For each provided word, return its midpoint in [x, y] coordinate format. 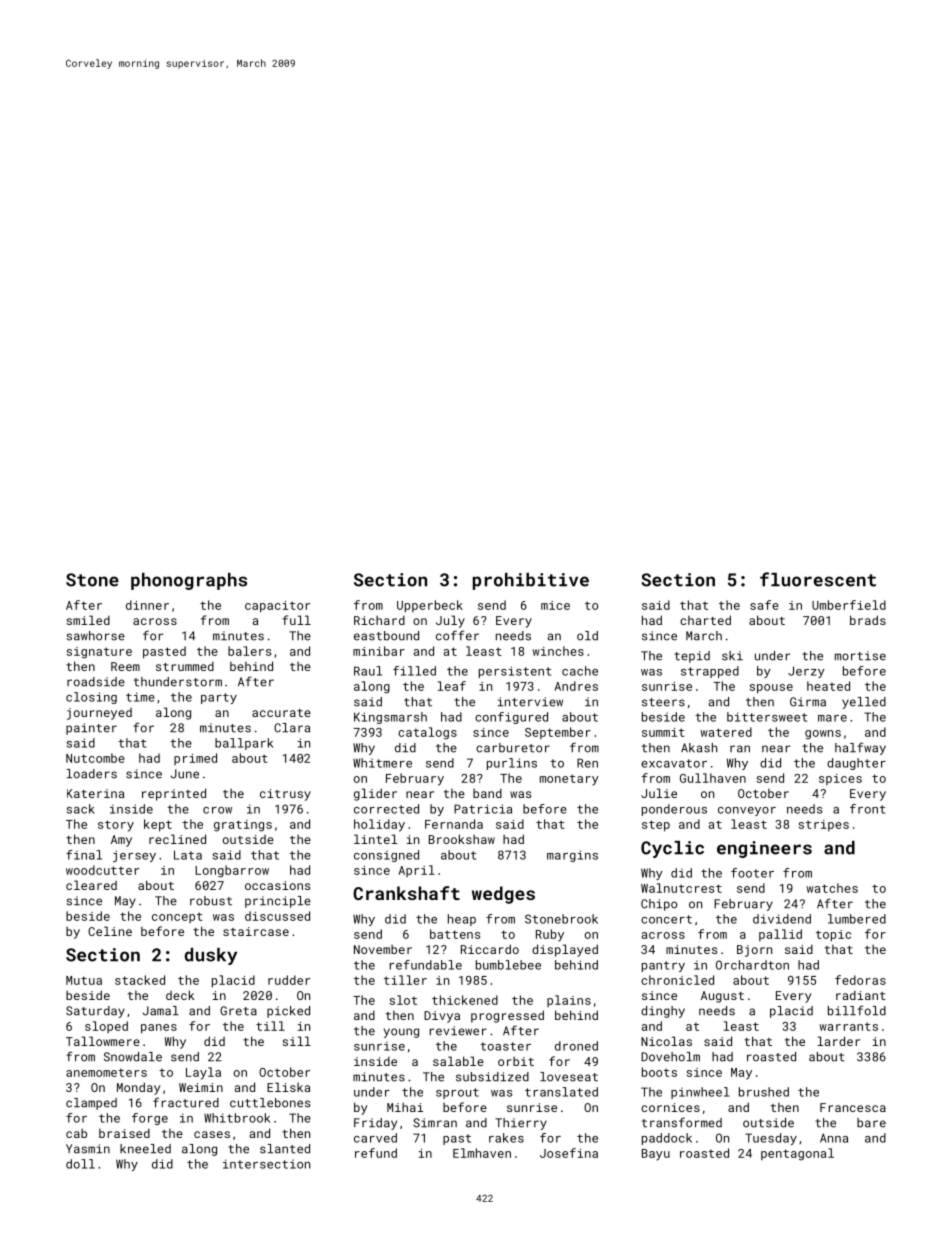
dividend [782, 919]
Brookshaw [462, 839]
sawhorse [95, 636]
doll [80, 1164]
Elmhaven [482, 1153]
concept [177, 917]
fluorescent [818, 579]
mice [555, 605]
